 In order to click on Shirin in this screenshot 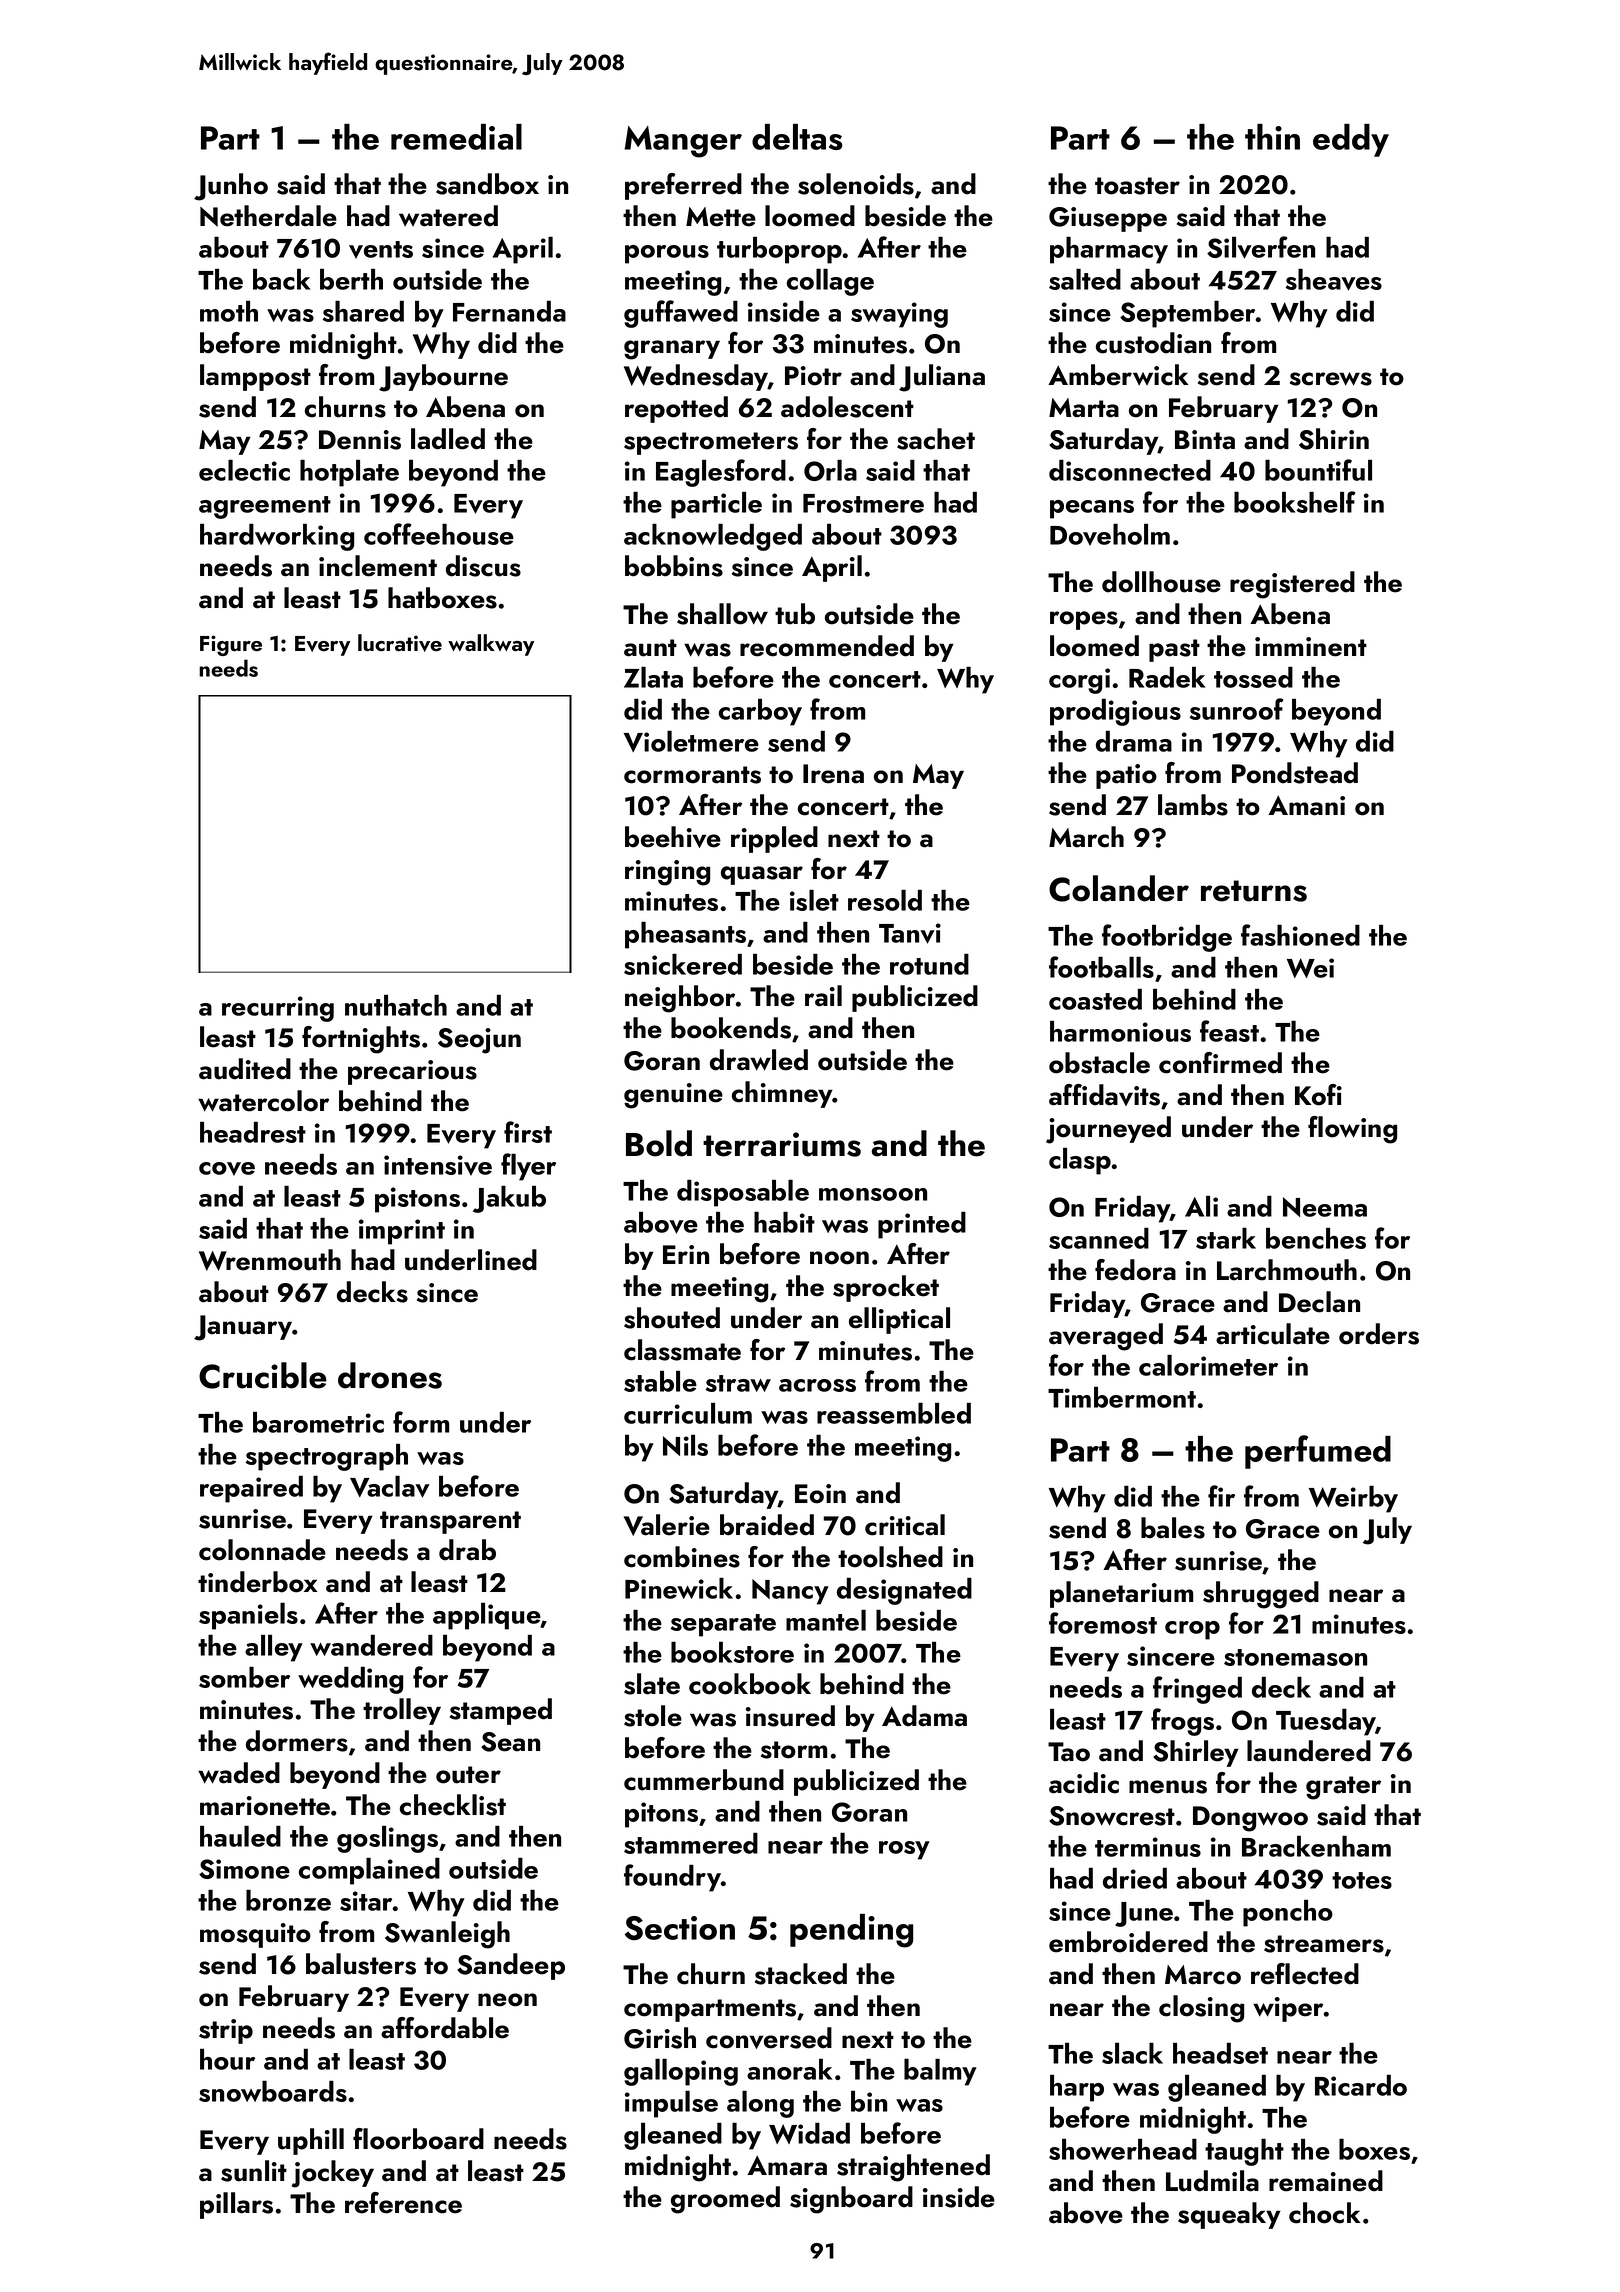, I will do `click(1334, 439)`.
